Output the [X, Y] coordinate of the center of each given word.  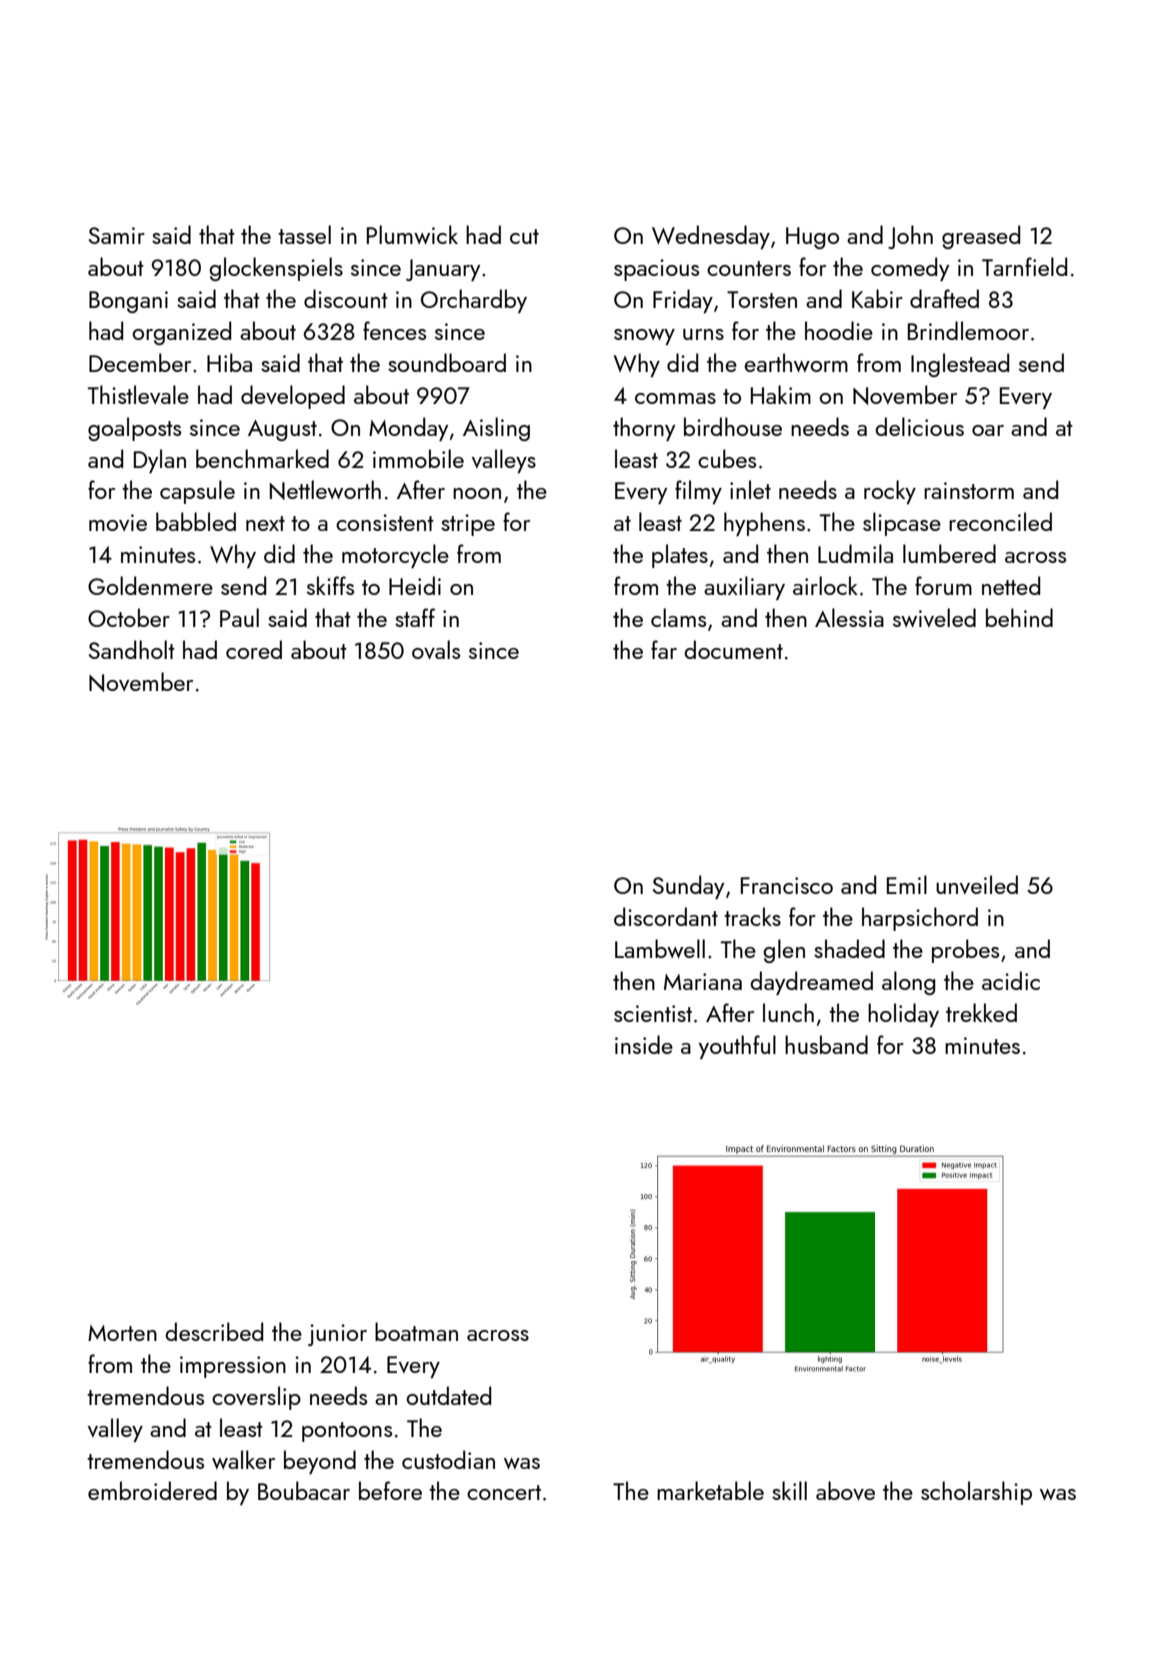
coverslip [256, 1398]
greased [981, 237]
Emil [907, 884]
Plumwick [412, 234]
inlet [750, 489]
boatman [416, 1331]
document [733, 649]
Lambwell [660, 948]
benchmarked [262, 458]
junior [337, 1335]
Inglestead [960, 365]
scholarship [976, 1493]
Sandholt [132, 649]
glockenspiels [276, 269]
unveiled [977, 884]
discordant [666, 916]
